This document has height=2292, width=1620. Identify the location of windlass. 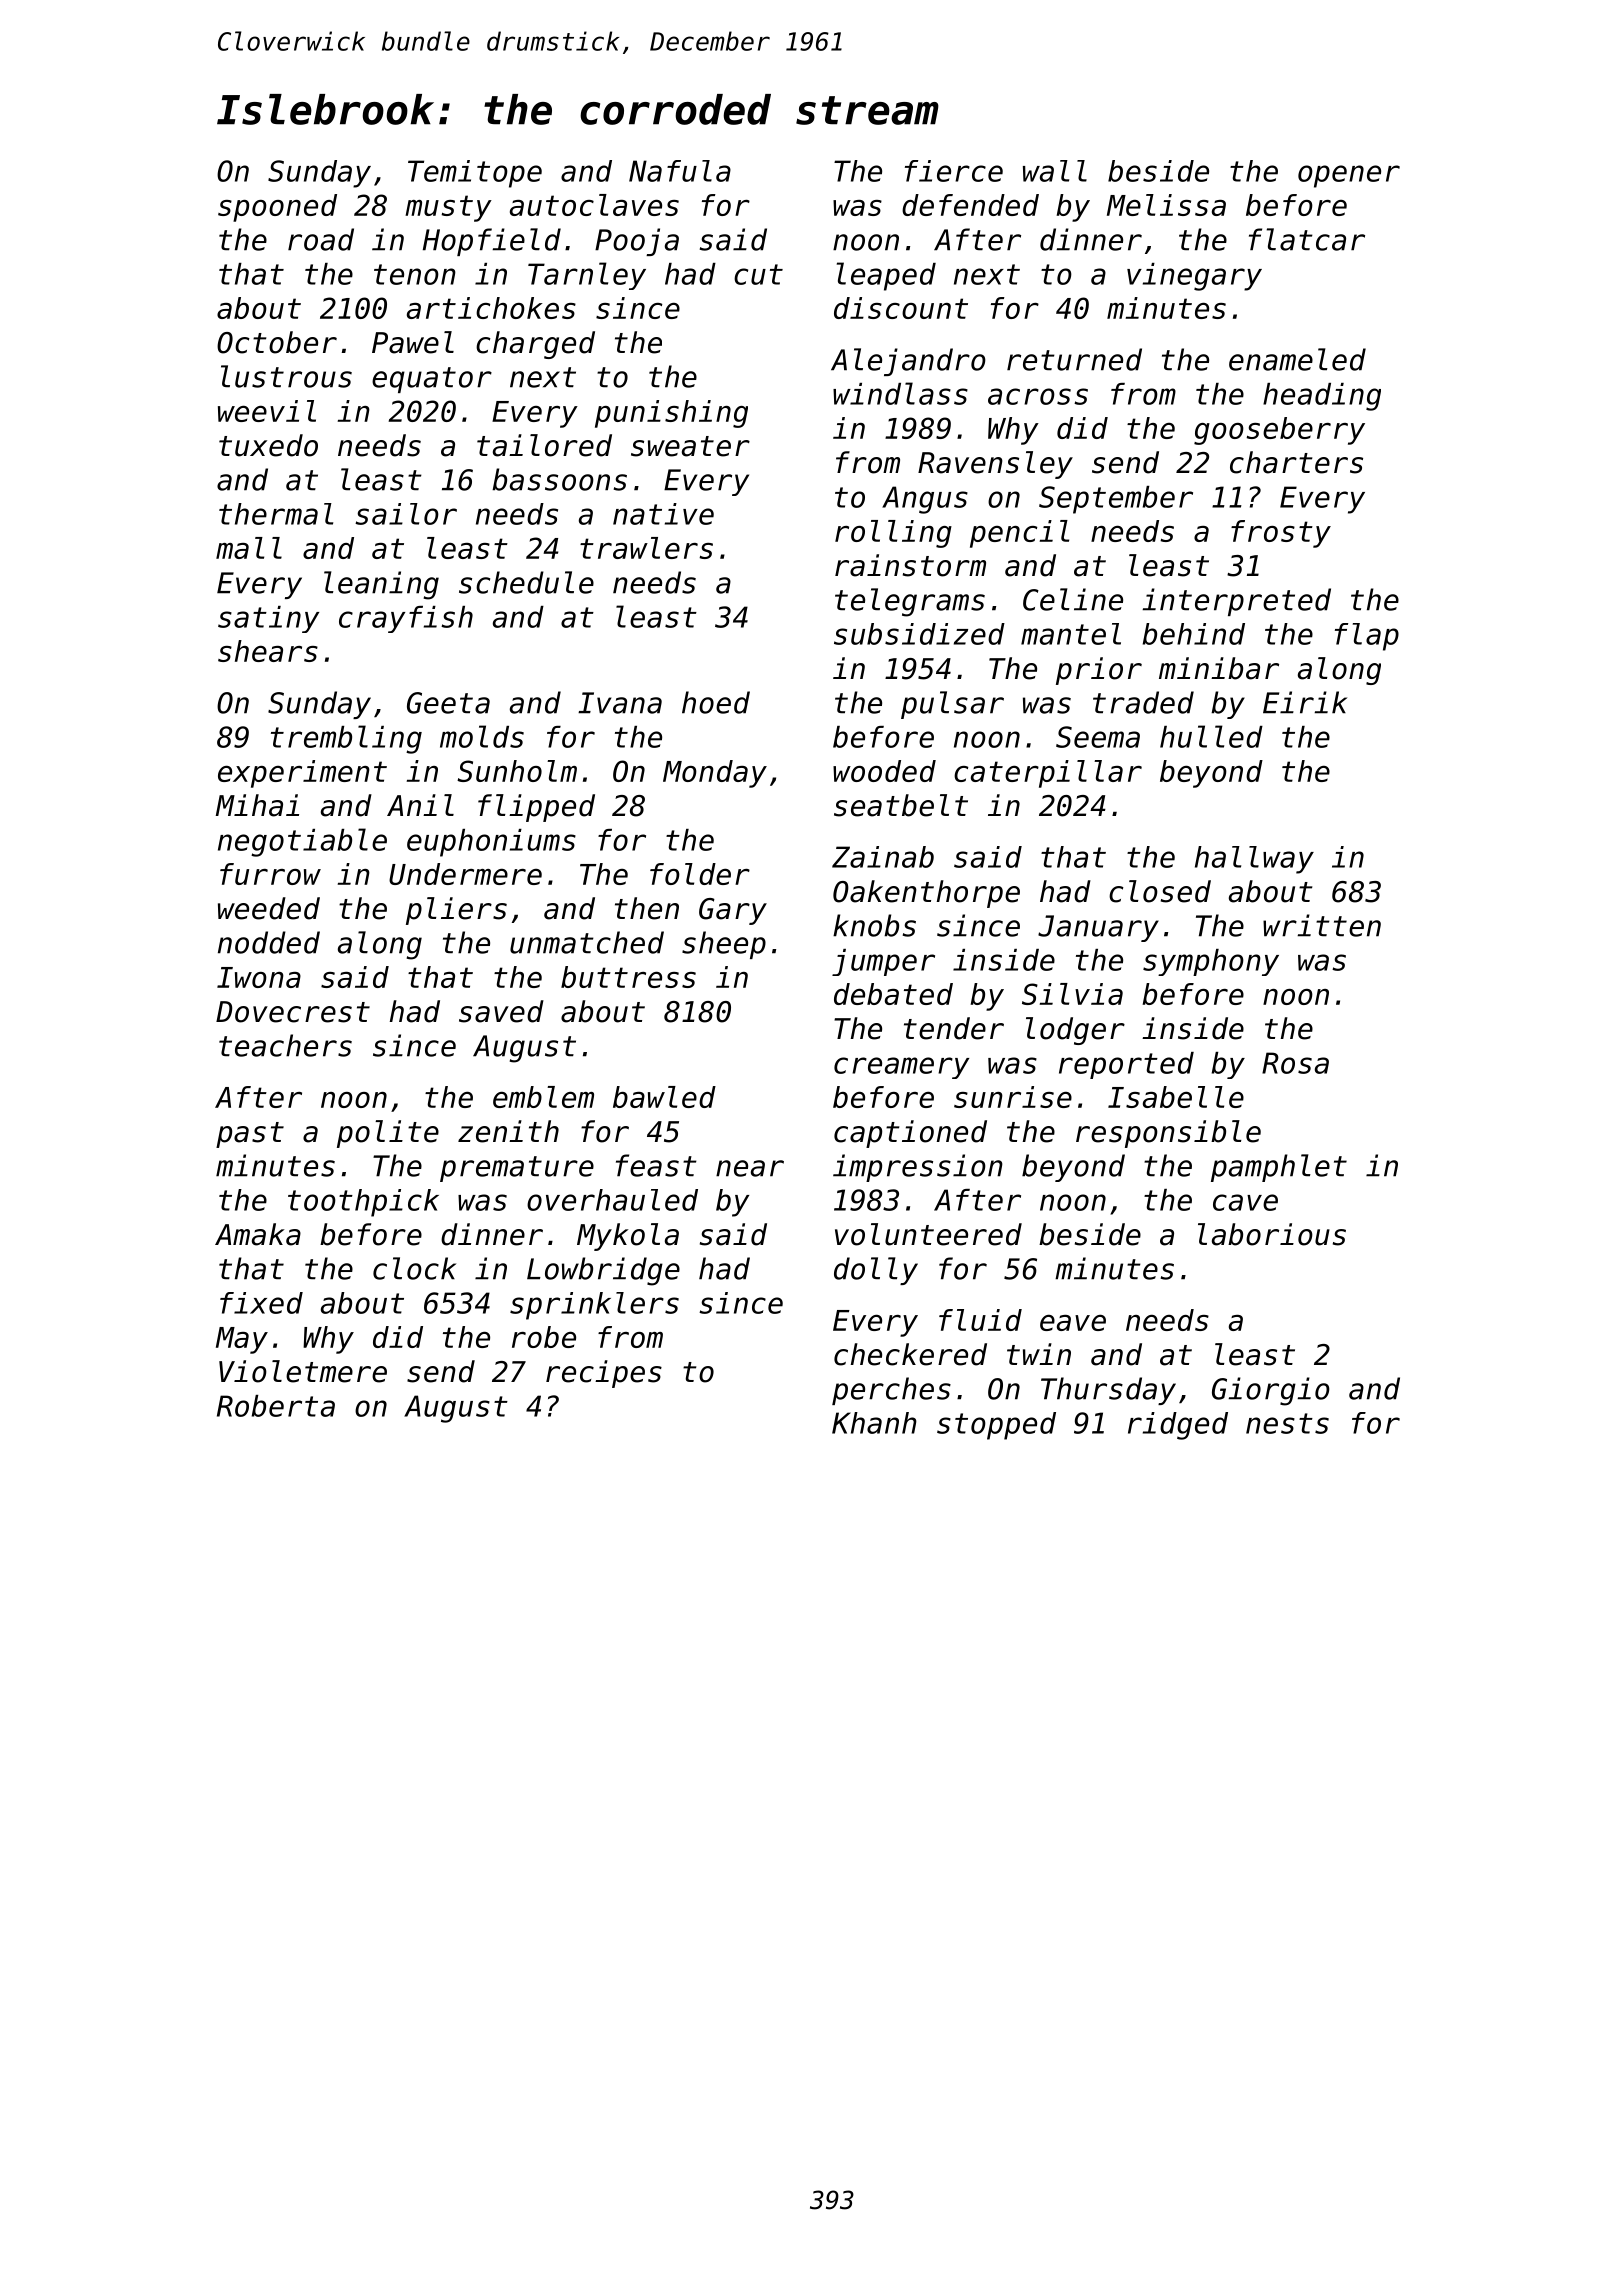
(900, 393).
